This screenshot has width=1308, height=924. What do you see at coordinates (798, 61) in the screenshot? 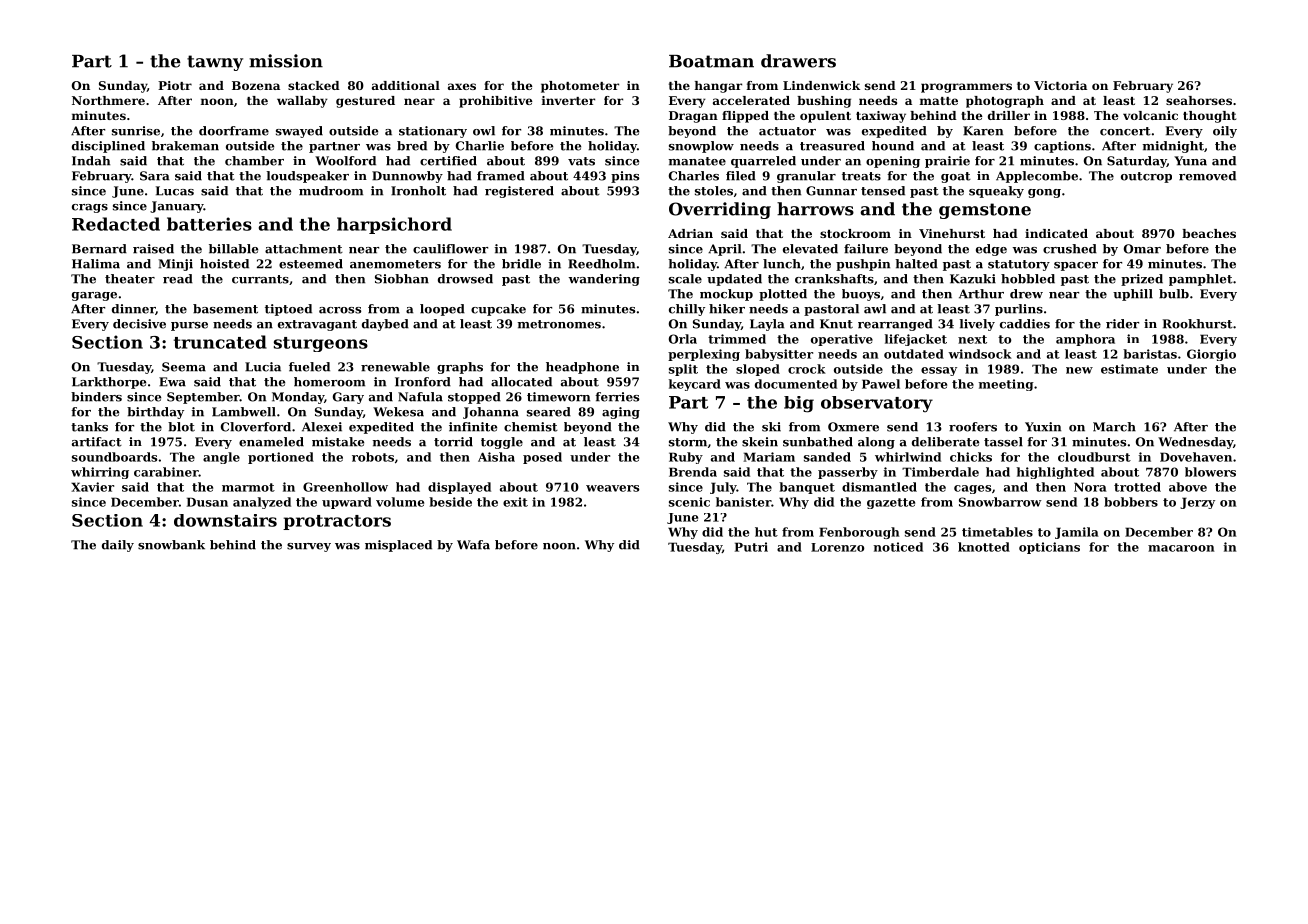
I see `drawers` at bounding box center [798, 61].
